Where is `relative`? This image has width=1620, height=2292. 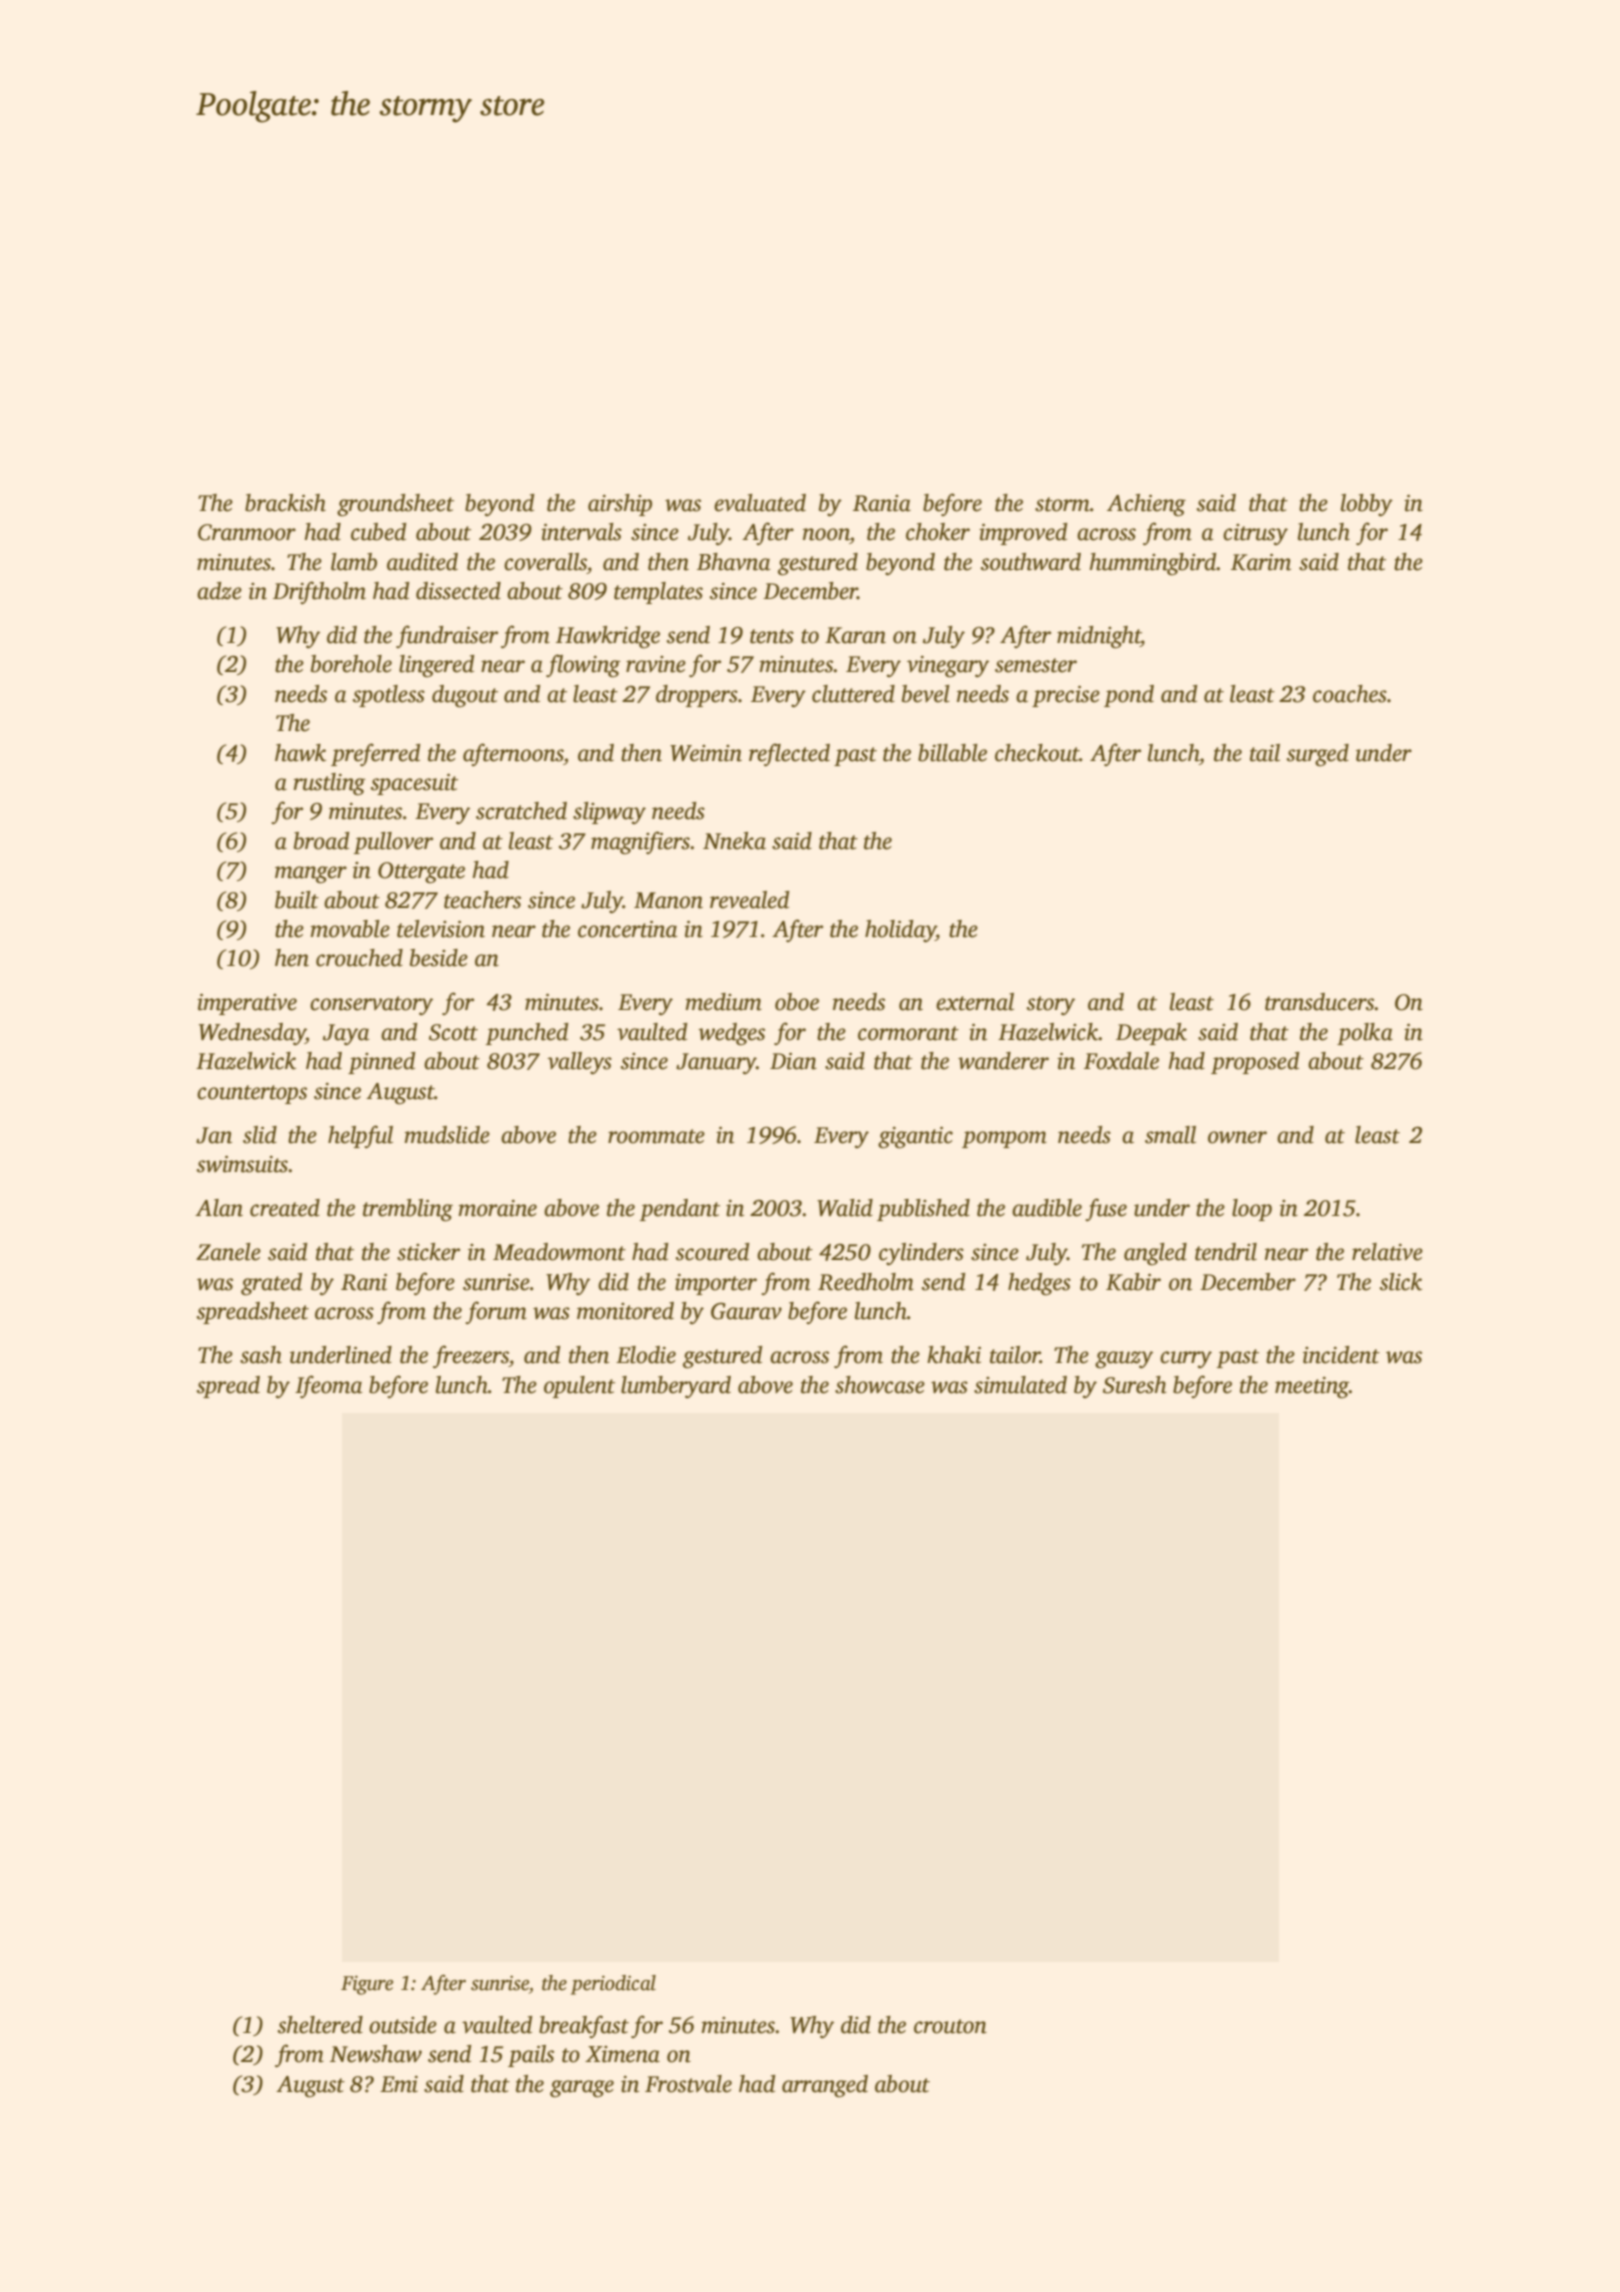
relative is located at coordinates (1387, 1252).
